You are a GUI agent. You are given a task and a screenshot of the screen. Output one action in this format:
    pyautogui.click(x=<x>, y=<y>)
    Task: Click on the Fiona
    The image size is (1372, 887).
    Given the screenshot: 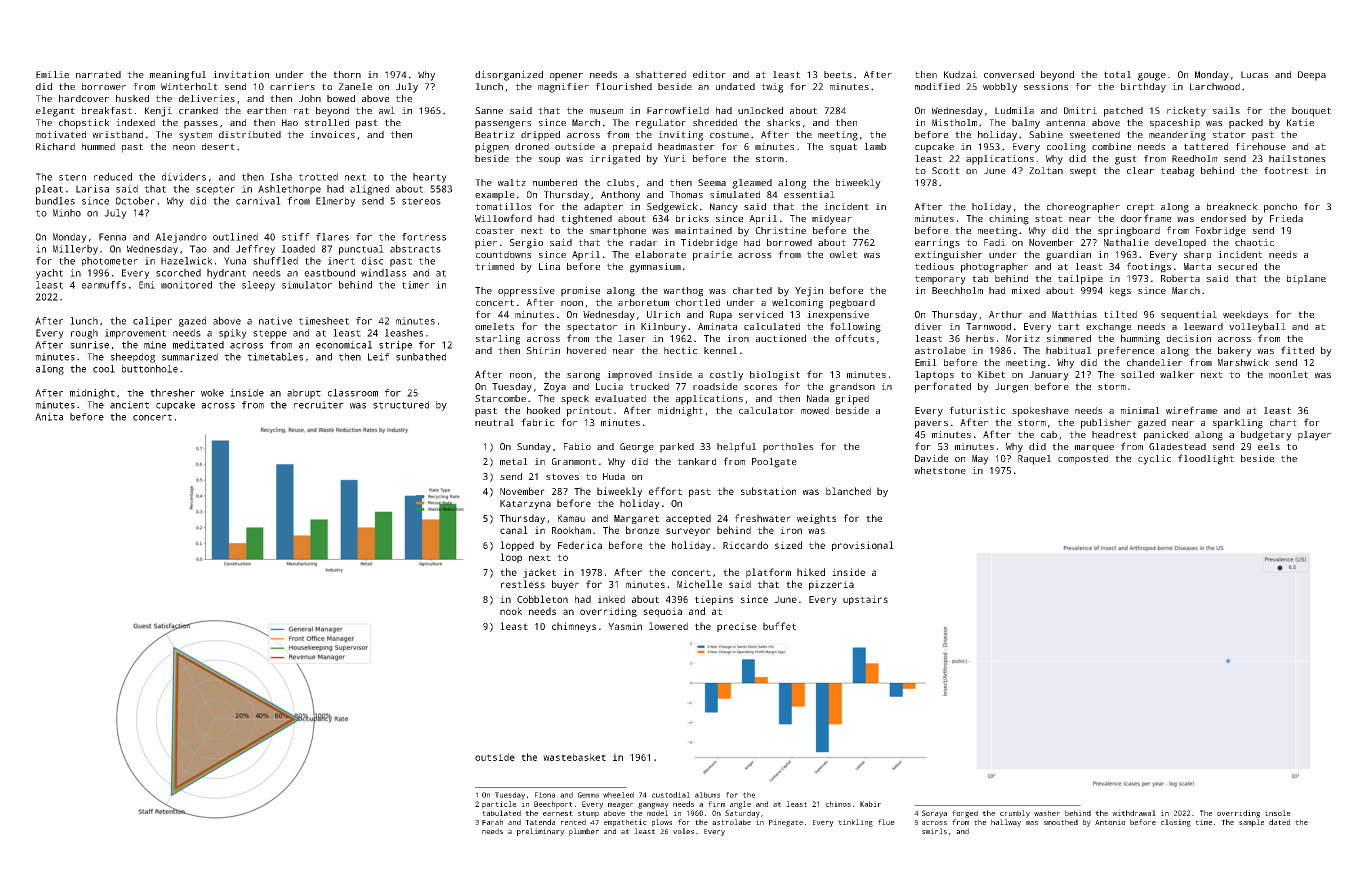 What is the action you would take?
    pyautogui.click(x=545, y=795)
